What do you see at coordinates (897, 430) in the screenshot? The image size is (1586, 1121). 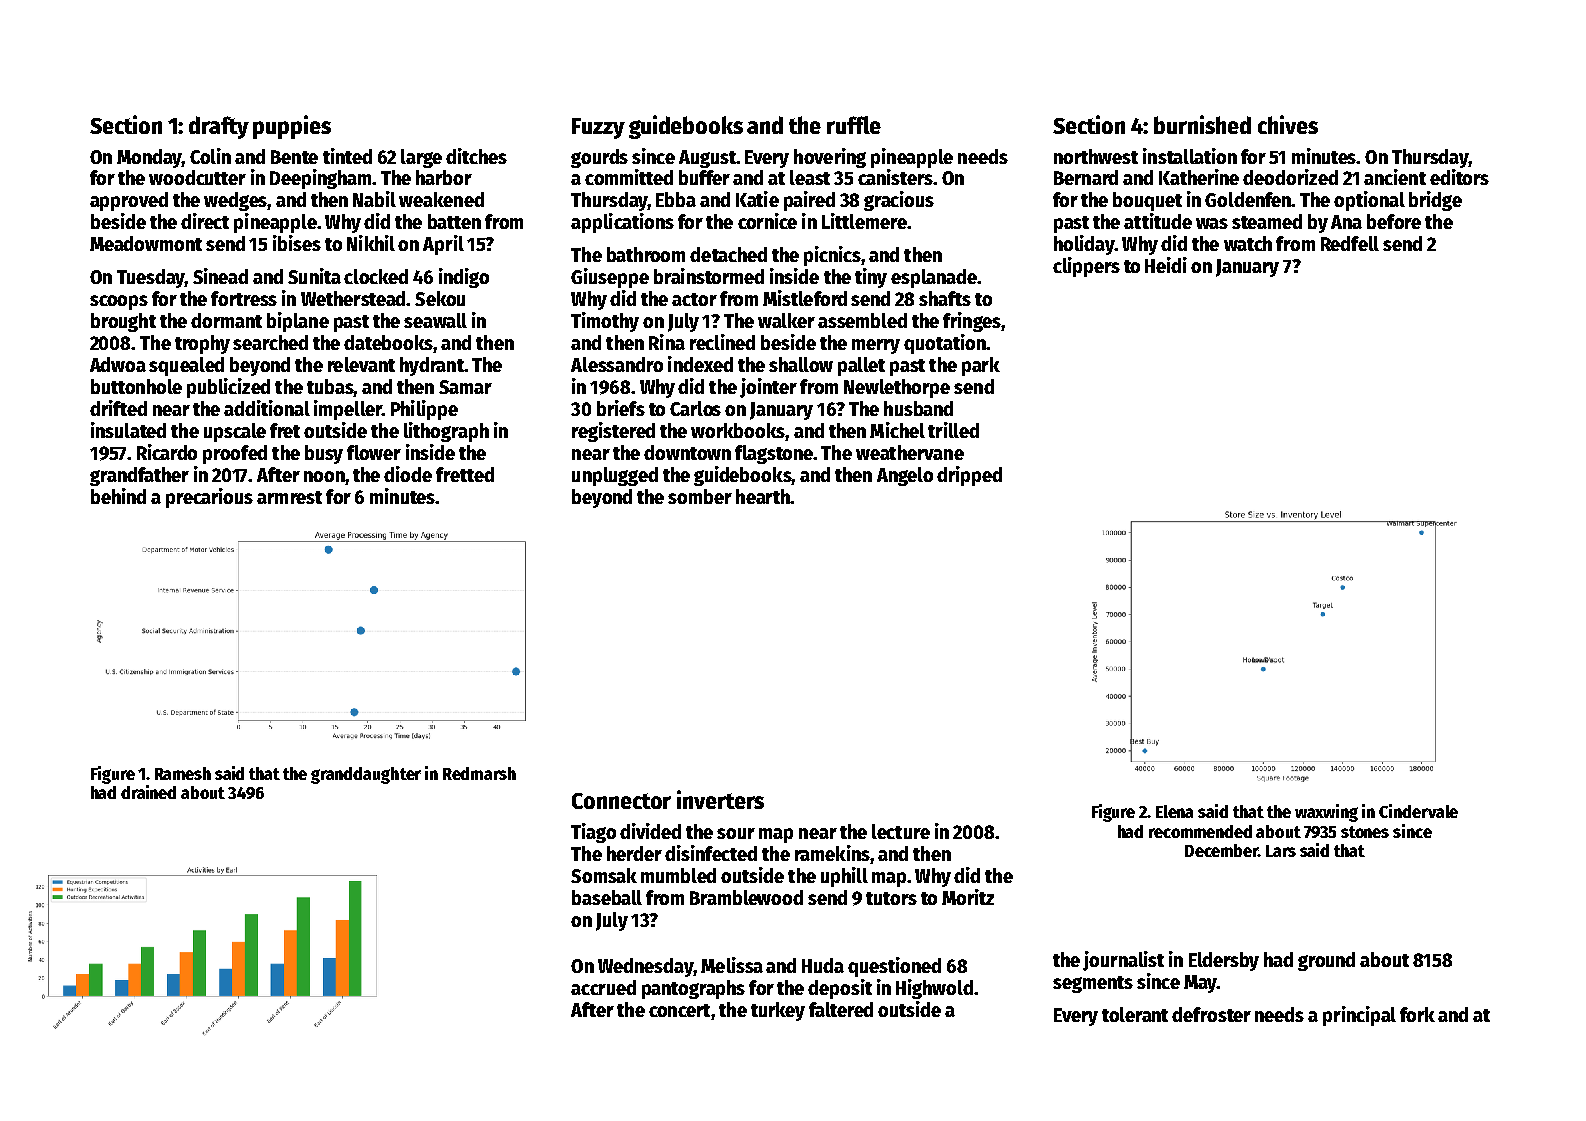 I see `Michel` at bounding box center [897, 430].
